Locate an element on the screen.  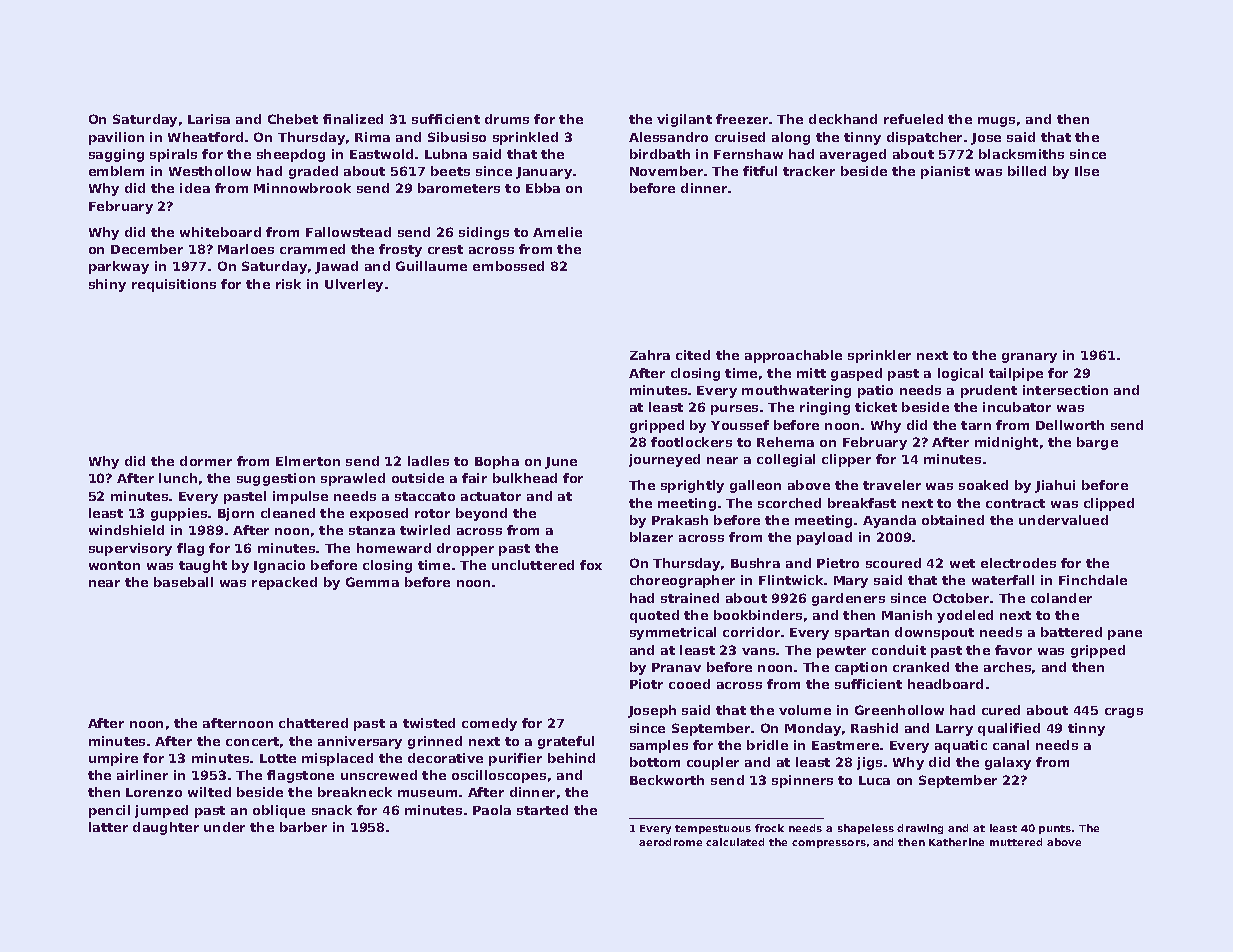
compressors is located at coordinates (829, 844).
